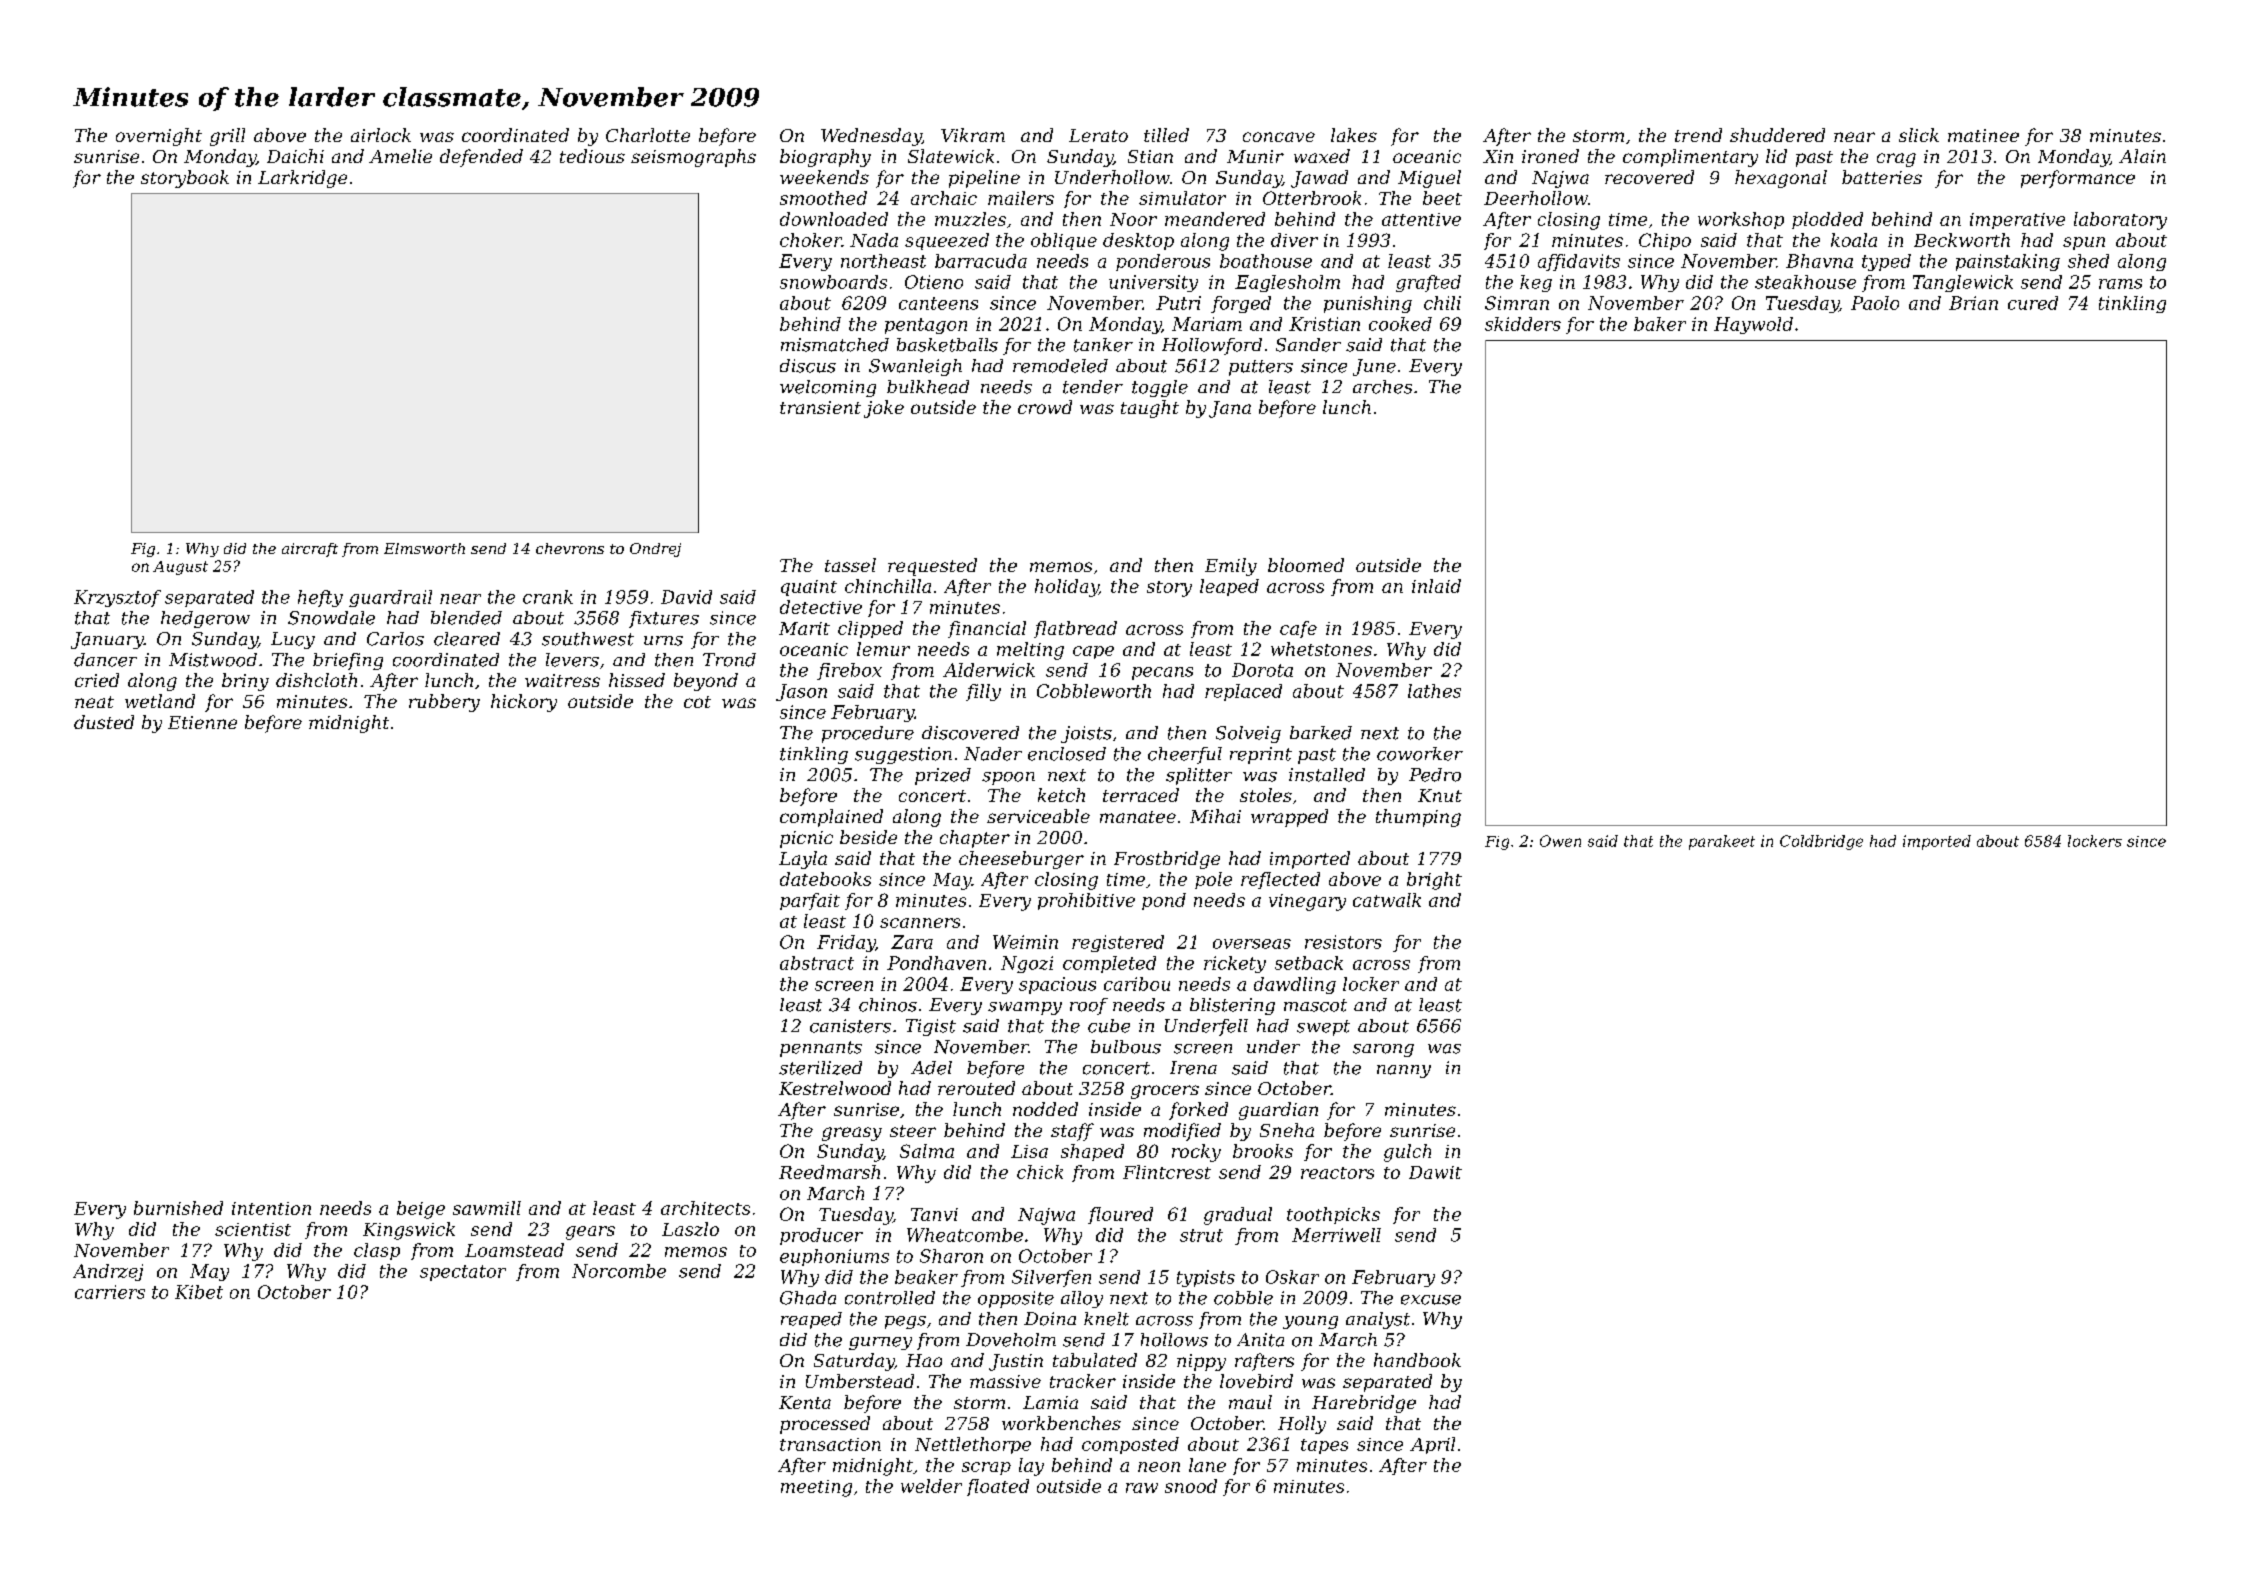  Describe the element at coordinates (1306, 565) in the screenshot. I see `bloomed` at that location.
